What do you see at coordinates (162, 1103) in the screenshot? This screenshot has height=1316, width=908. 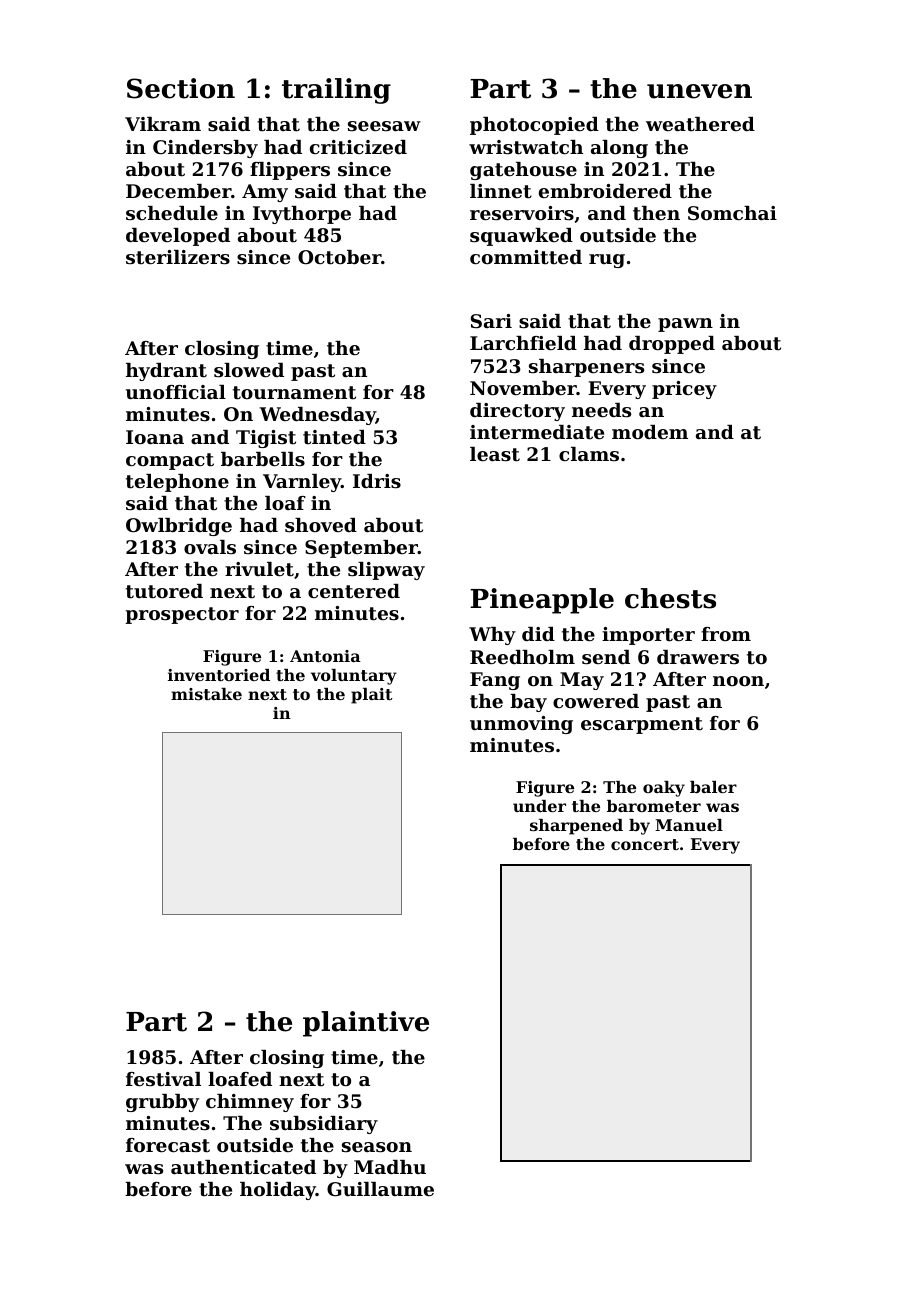 I see `grubby` at bounding box center [162, 1103].
